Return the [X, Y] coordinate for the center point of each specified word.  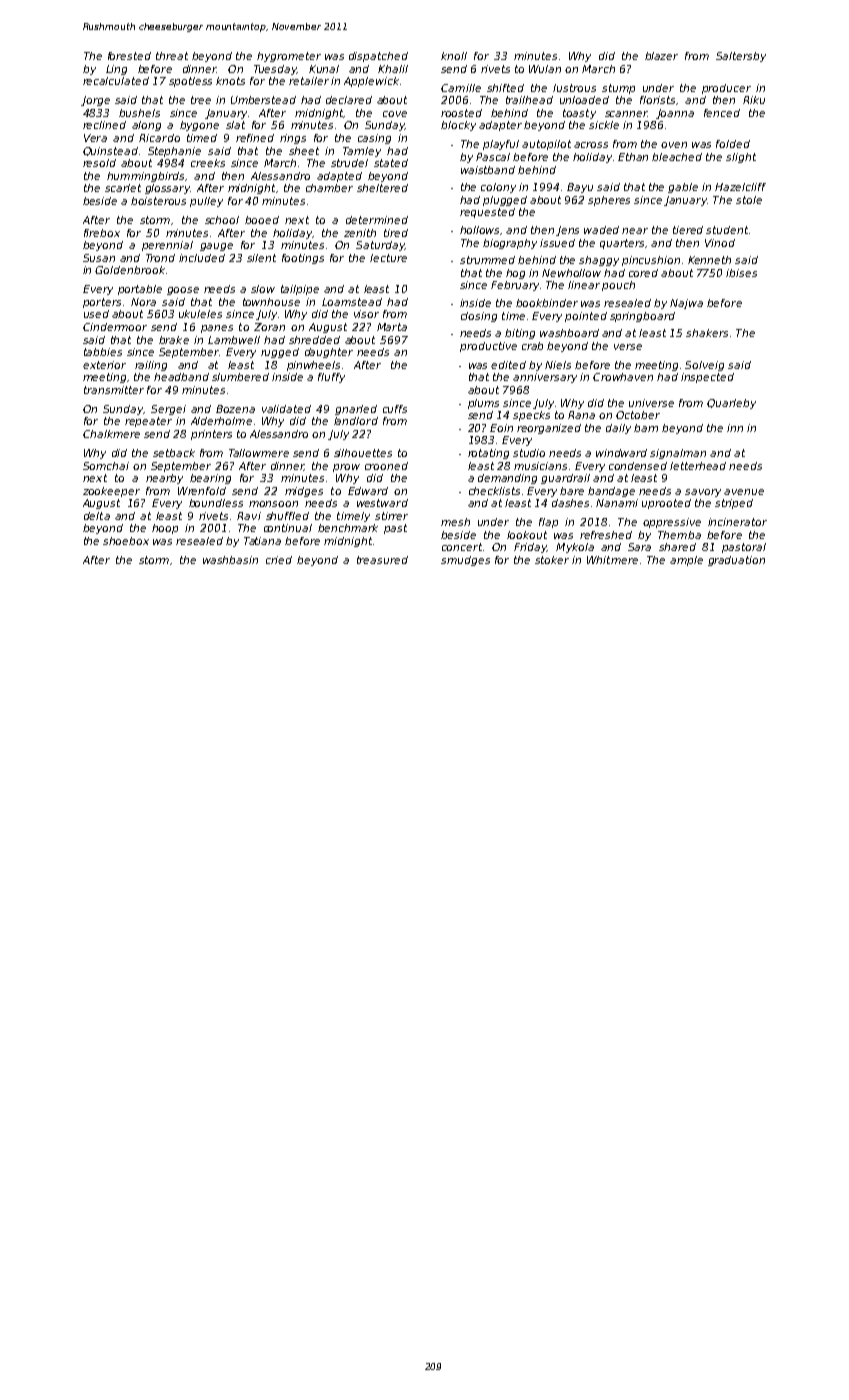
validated [286, 409]
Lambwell [234, 340]
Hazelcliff [740, 187]
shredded [314, 340]
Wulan [545, 69]
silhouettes [363, 453]
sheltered [382, 188]
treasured [382, 560]
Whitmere [612, 560]
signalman [678, 454]
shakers [707, 333]
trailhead [529, 100]
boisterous [158, 201]
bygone [199, 126]
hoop [165, 529]
